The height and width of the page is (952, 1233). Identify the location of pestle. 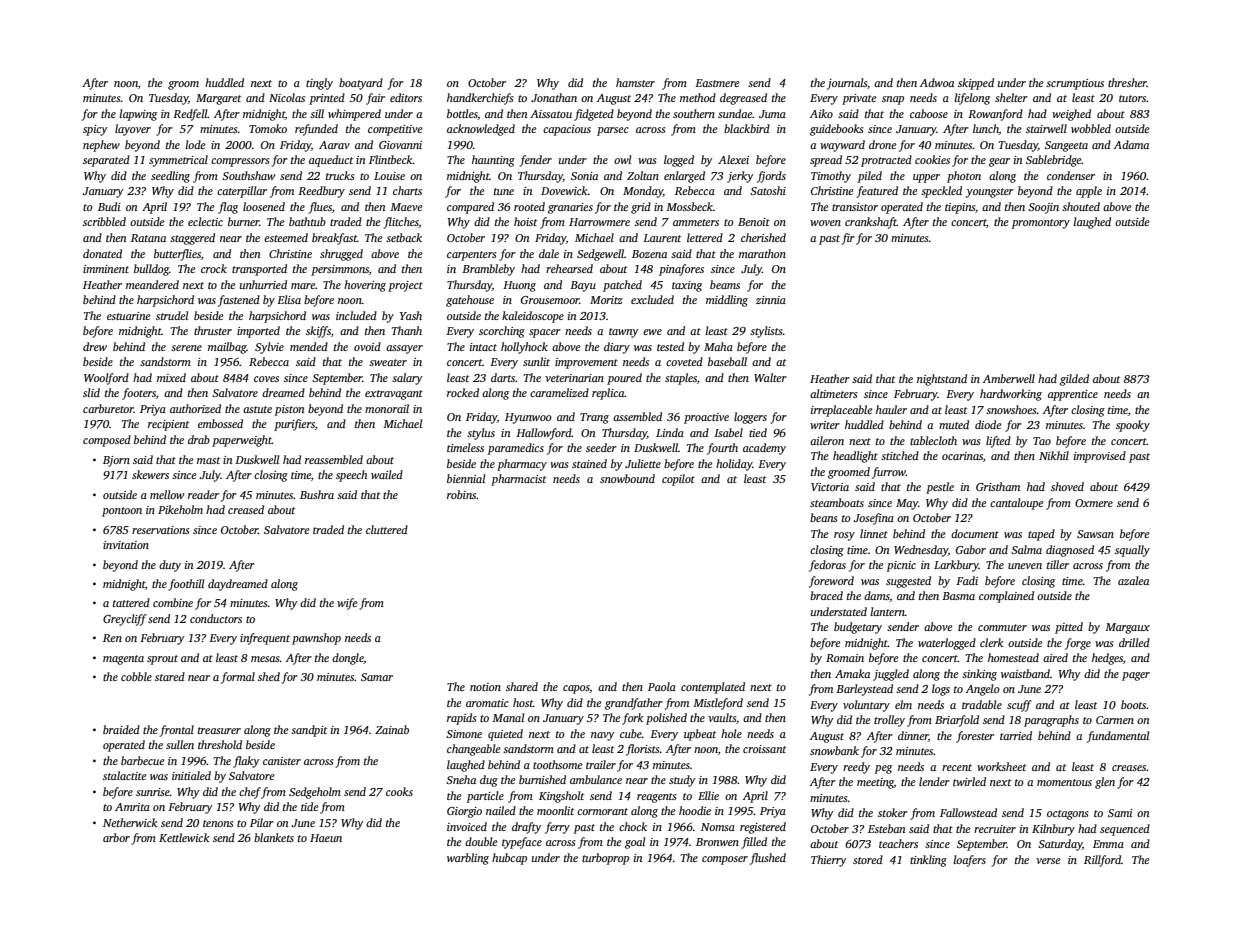
(940, 488).
